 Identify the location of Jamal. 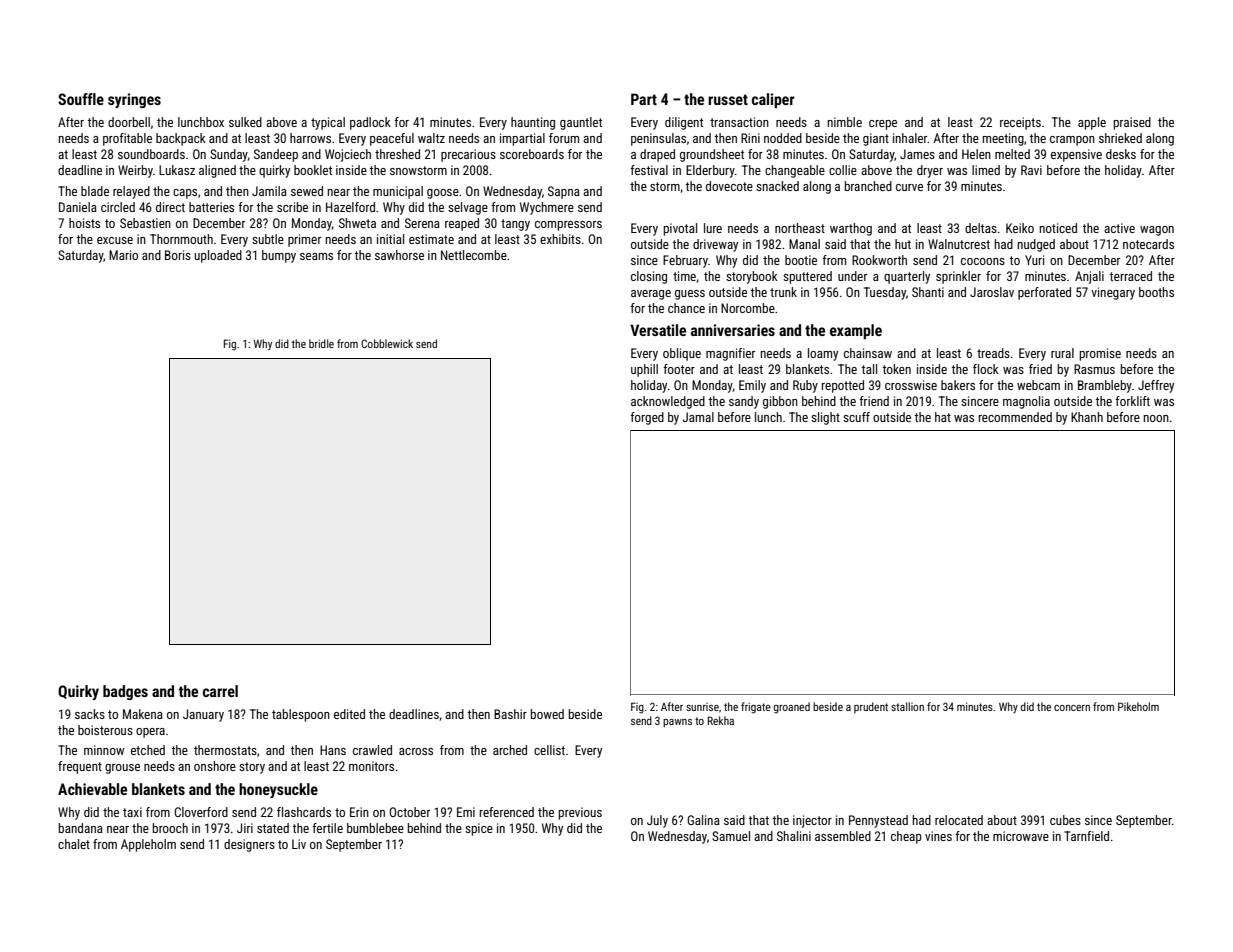
(698, 417).
